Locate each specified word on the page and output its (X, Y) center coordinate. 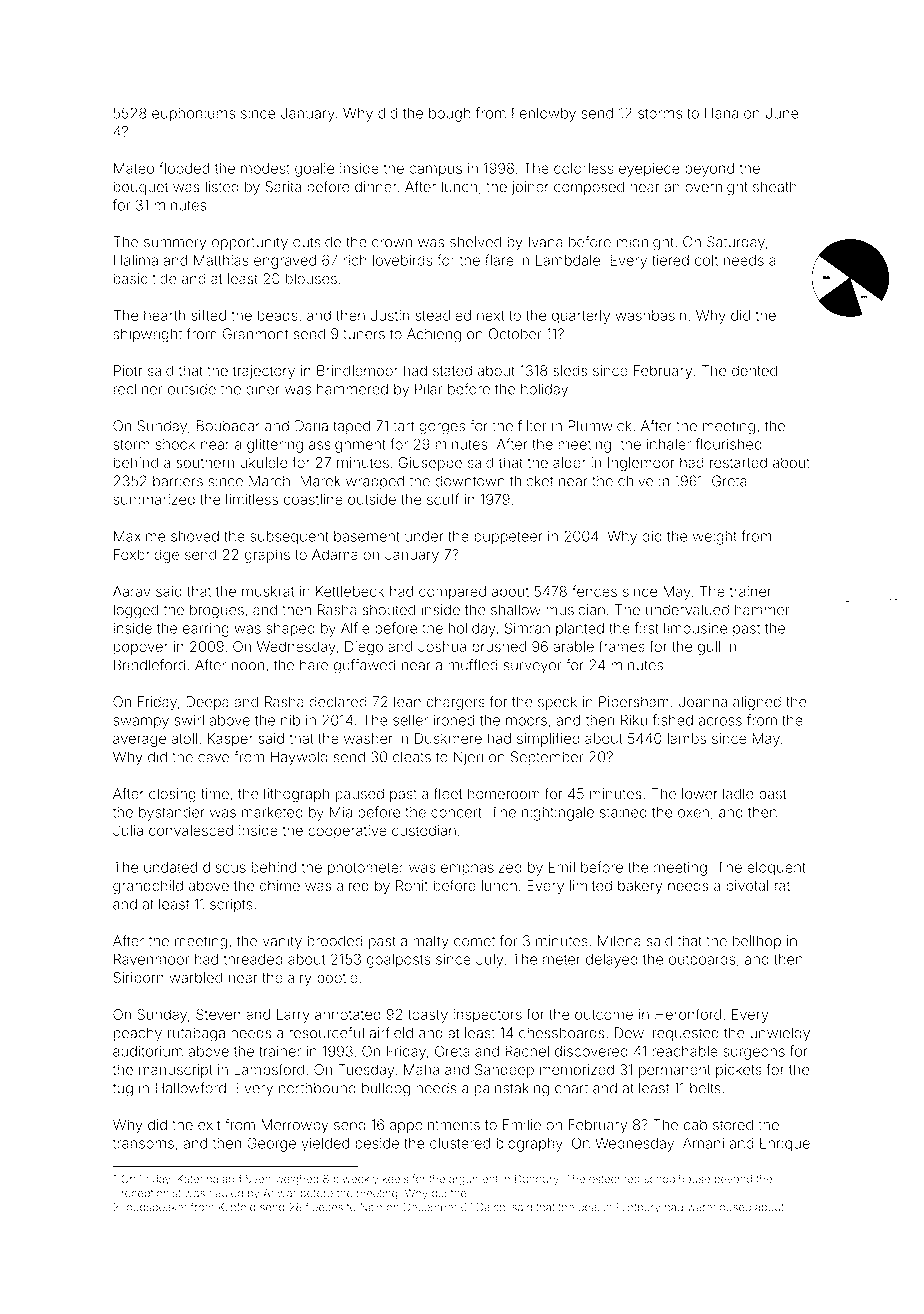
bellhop (757, 942)
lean (407, 702)
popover (140, 649)
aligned (757, 703)
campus (435, 171)
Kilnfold (237, 1207)
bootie (337, 978)
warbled (195, 978)
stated (452, 370)
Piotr (128, 371)
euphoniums (193, 115)
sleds (570, 371)
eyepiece (649, 170)
